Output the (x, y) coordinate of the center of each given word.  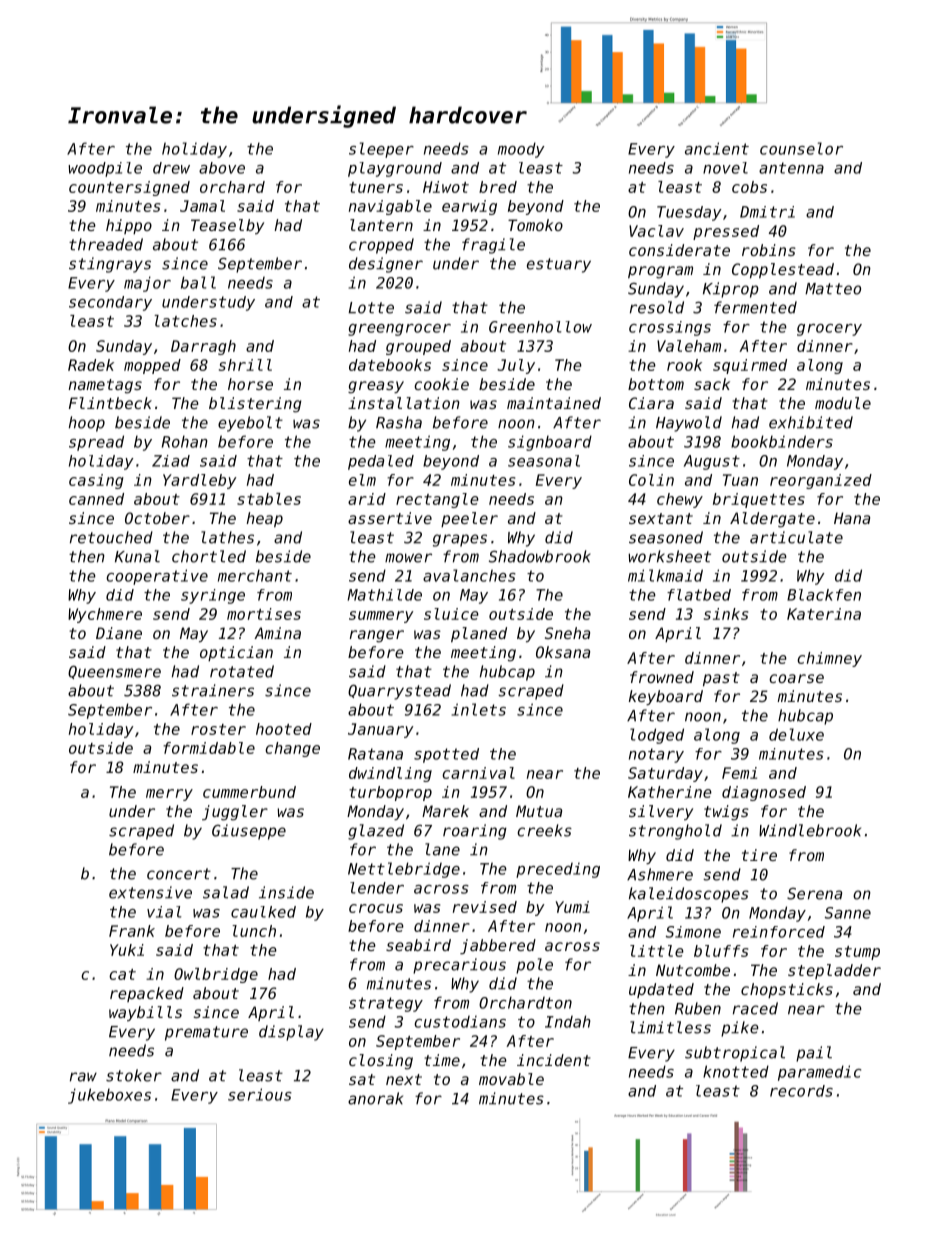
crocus (376, 908)
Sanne (848, 913)
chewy (680, 500)
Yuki (127, 950)
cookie (441, 384)
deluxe (796, 734)
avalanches (469, 575)
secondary (110, 303)
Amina (277, 633)
